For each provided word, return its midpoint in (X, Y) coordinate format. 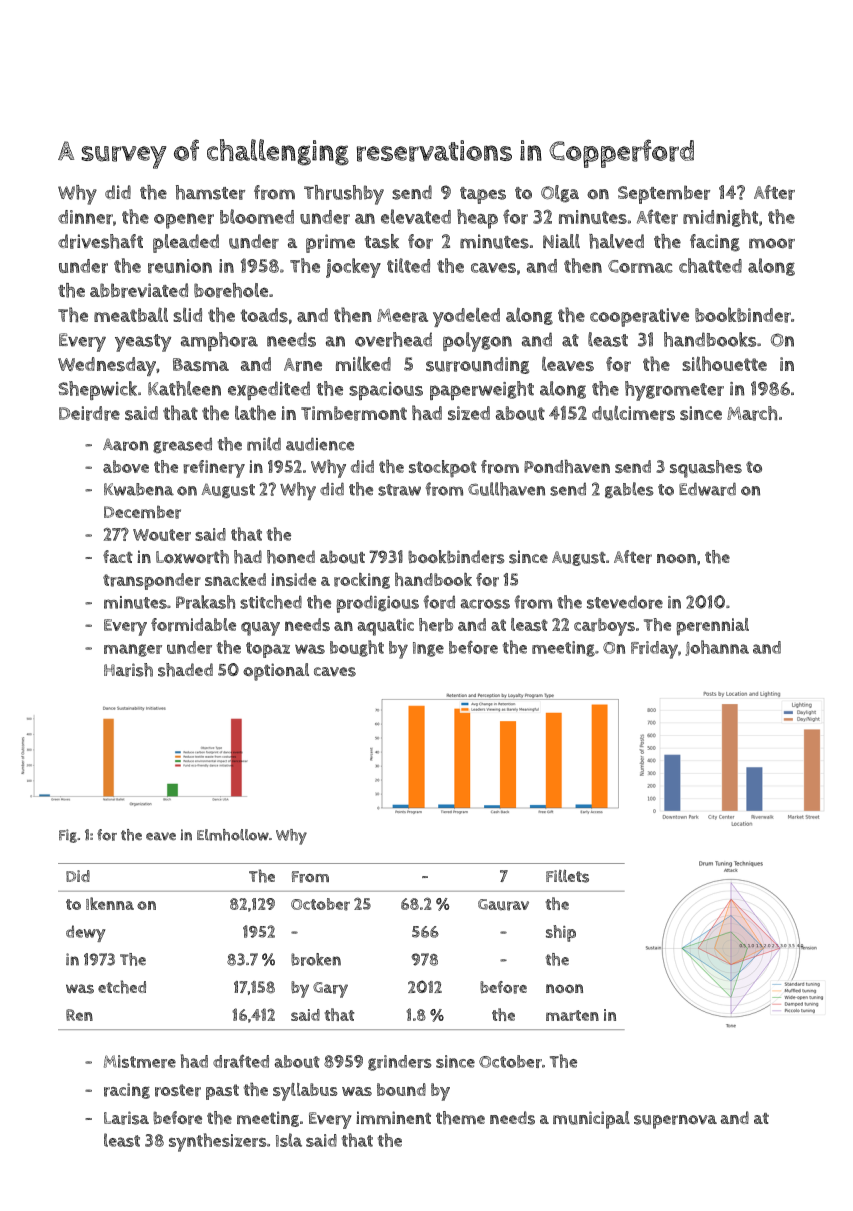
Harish (128, 670)
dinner (85, 217)
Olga (560, 194)
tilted (408, 265)
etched (122, 987)
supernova (675, 1122)
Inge (428, 649)
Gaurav (503, 905)
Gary (330, 990)
